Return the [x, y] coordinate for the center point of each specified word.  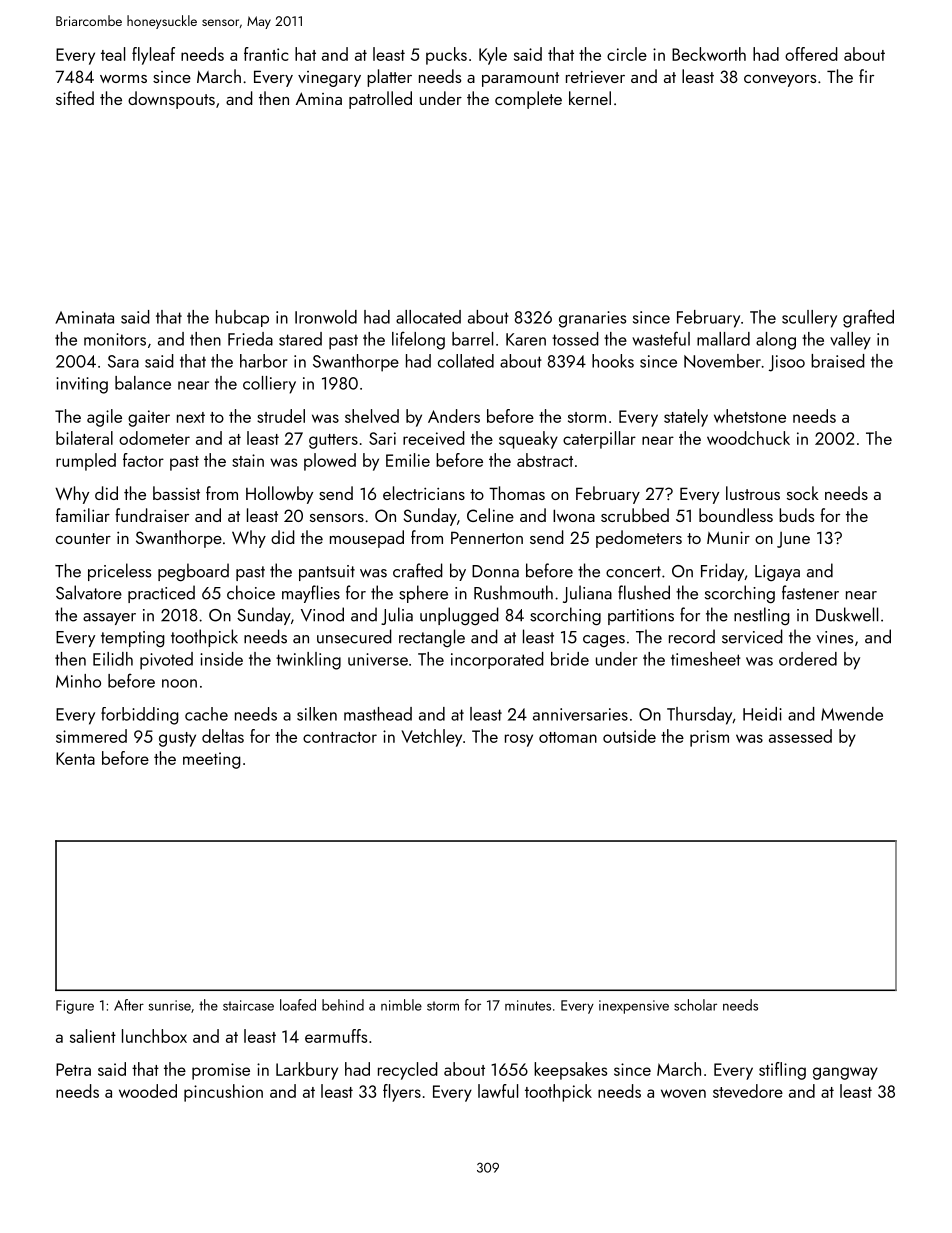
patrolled [380, 100]
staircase [248, 1005]
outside [629, 736]
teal [113, 54]
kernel [590, 98]
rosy [519, 740]
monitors [115, 339]
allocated [428, 317]
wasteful [661, 338]
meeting [212, 760]
